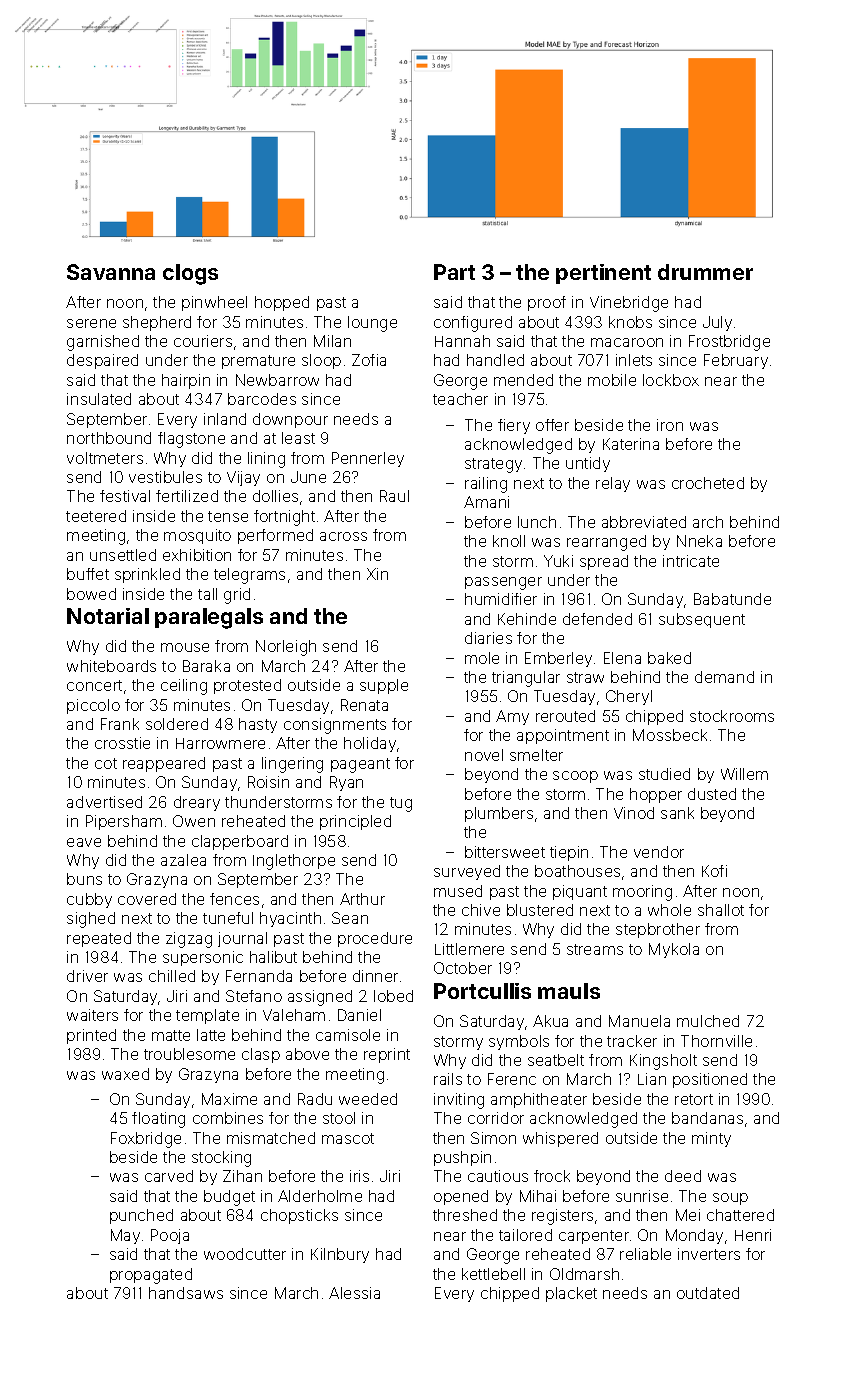 This image has height=1400, width=849. I want to click on Kingsholt, so click(663, 1062).
